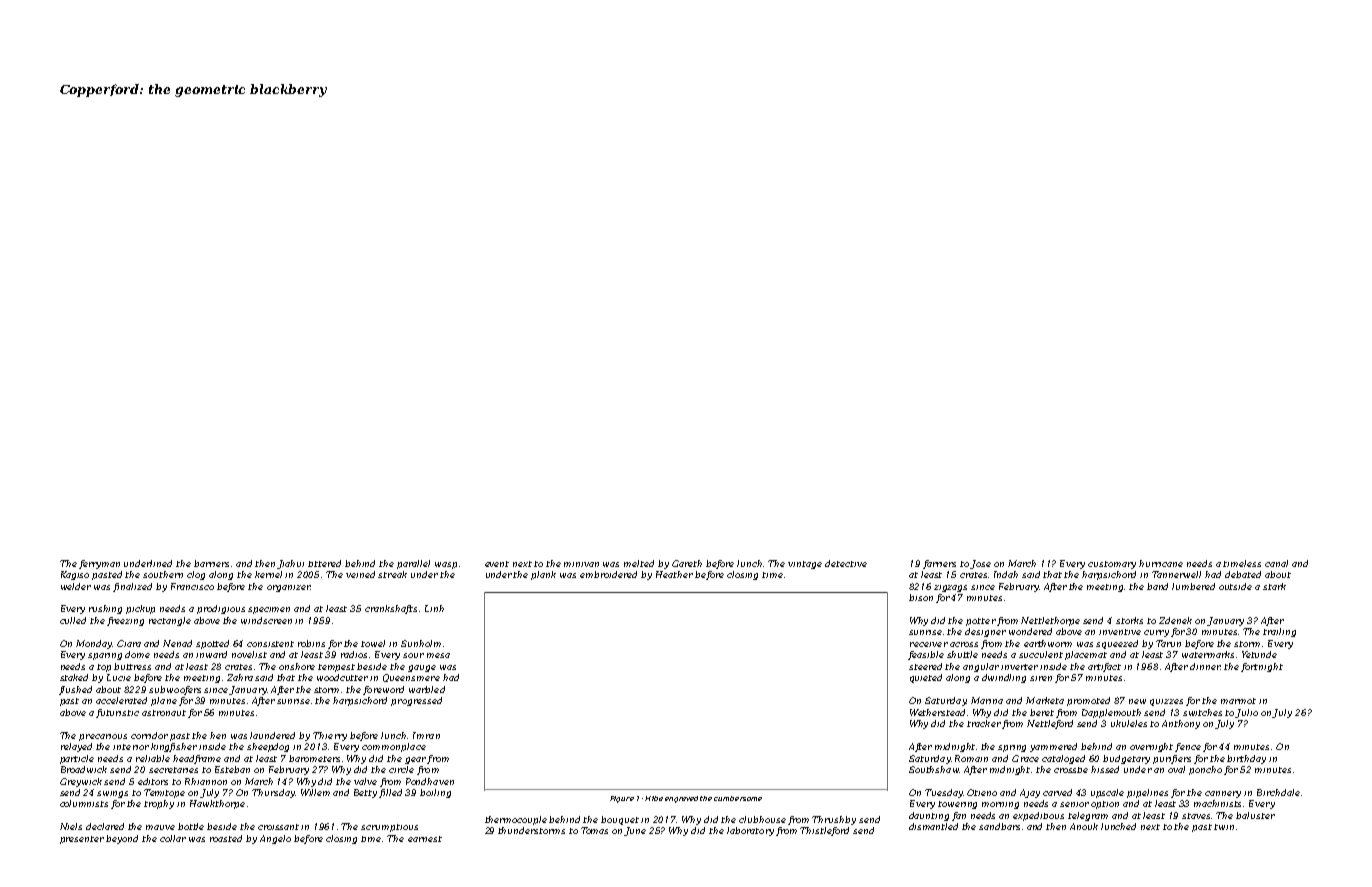 This image has height=887, width=1372. Describe the element at coordinates (240, 677) in the image. I see `Zahra` at that location.
